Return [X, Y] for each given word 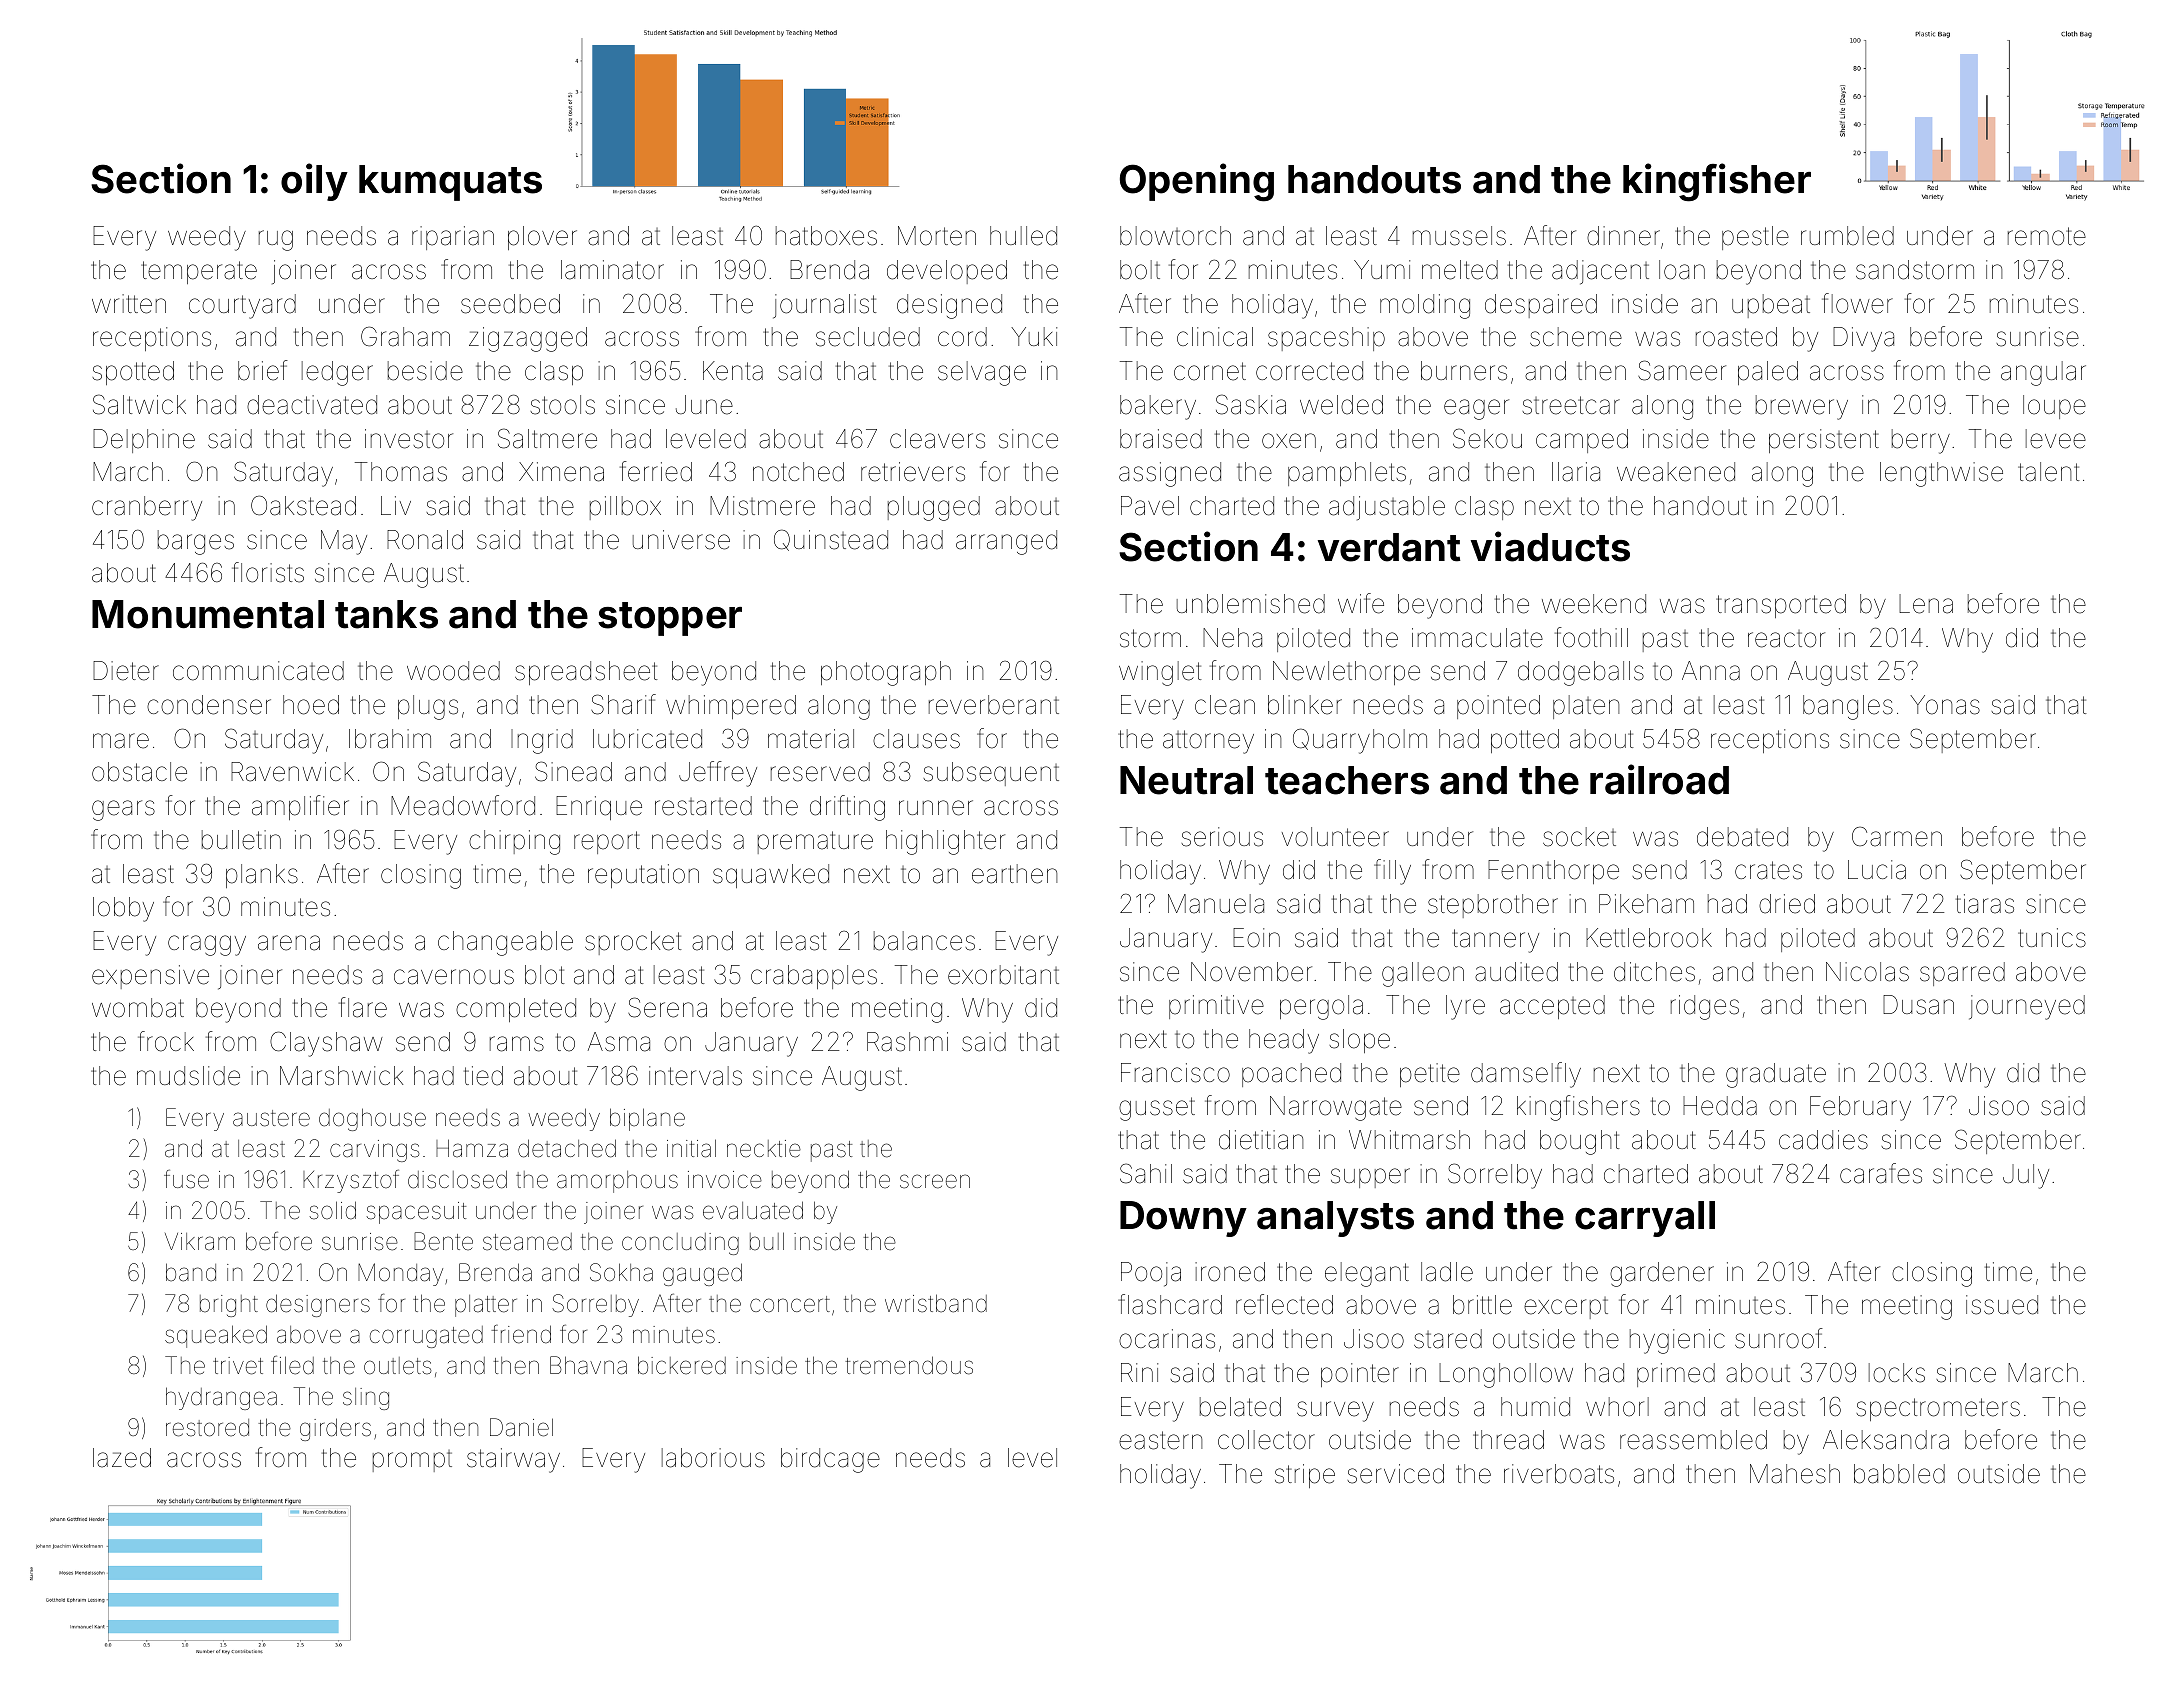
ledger [337, 373]
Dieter [126, 671]
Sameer [1682, 370]
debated [1742, 837]
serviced [1395, 1474]
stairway [513, 1460]
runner [936, 808]
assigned [1170, 474]
